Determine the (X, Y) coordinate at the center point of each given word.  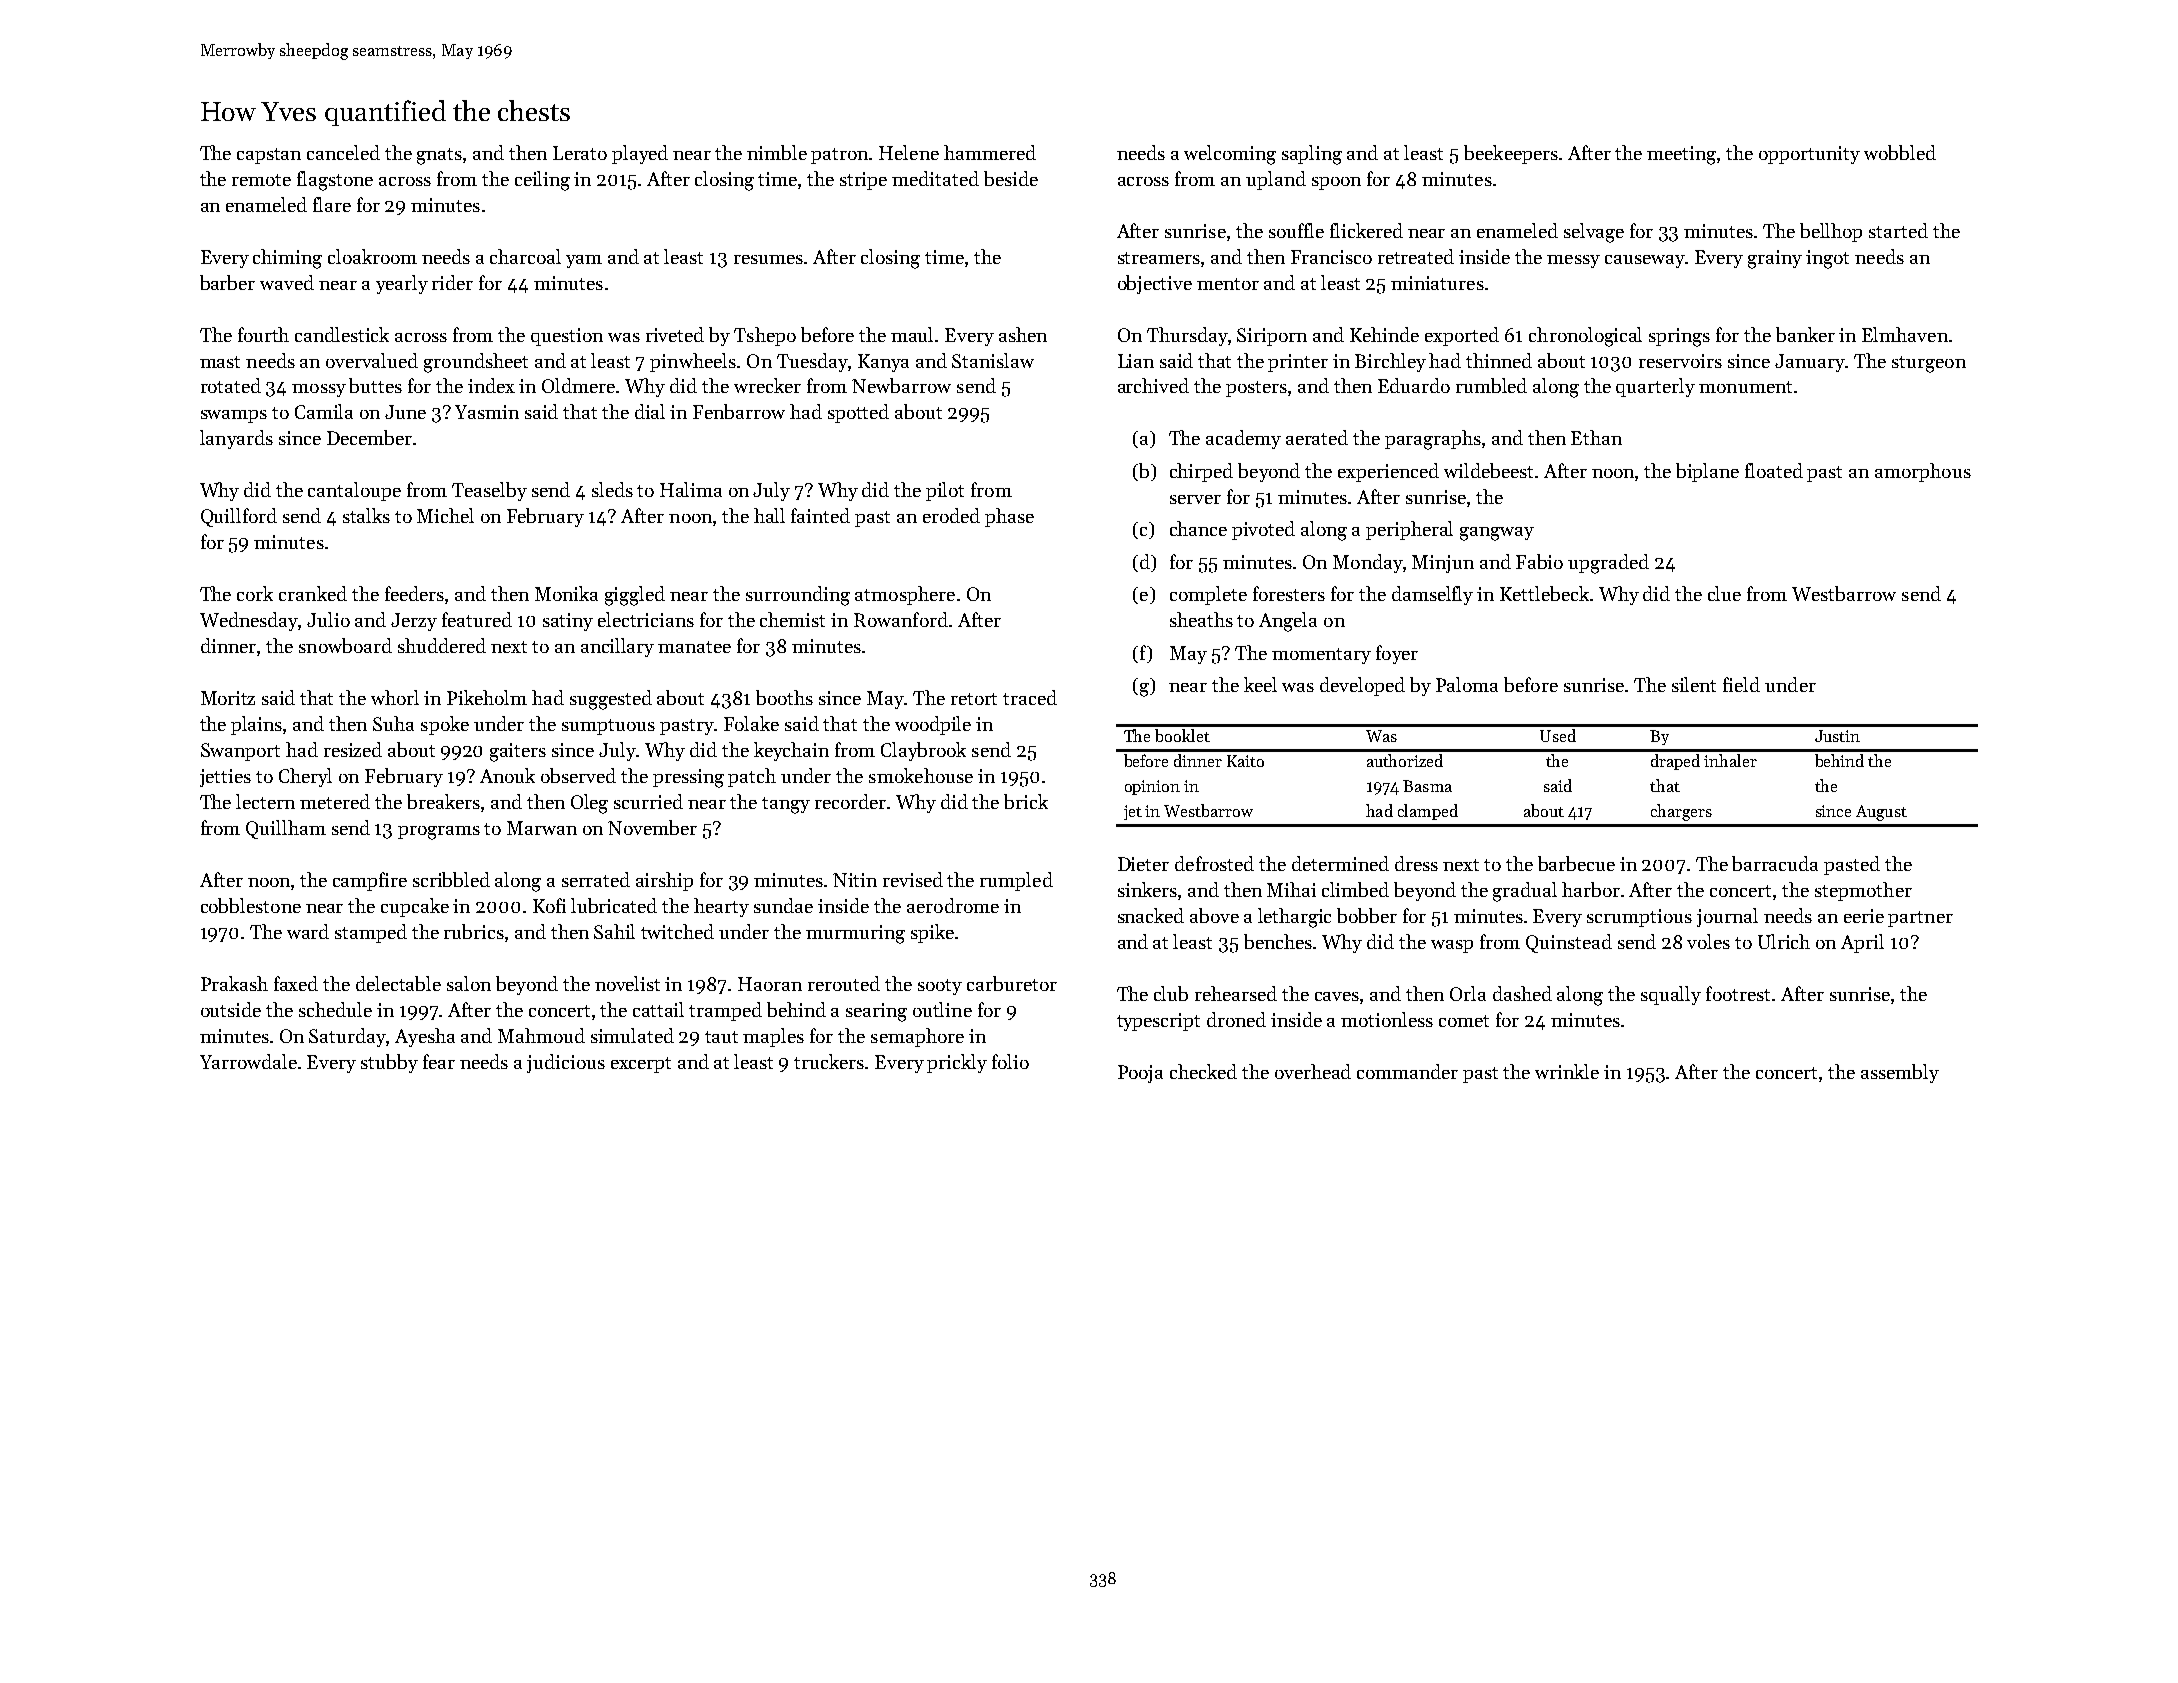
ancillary (617, 647)
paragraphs (1433, 440)
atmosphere (905, 595)
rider (452, 282)
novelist (627, 983)
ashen (1023, 334)
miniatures (1437, 283)
